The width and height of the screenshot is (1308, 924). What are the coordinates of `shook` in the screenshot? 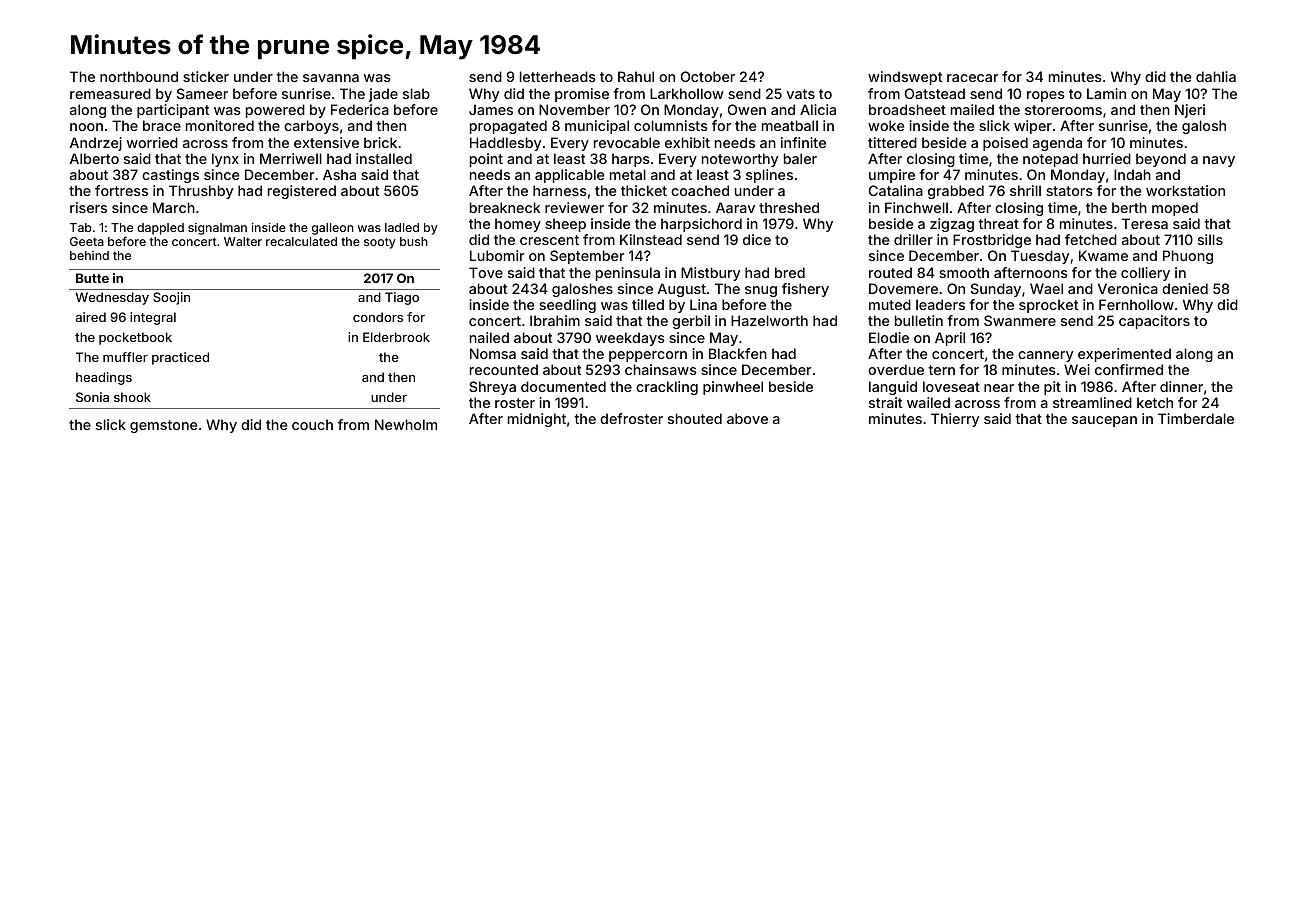 It's located at (132, 397).
